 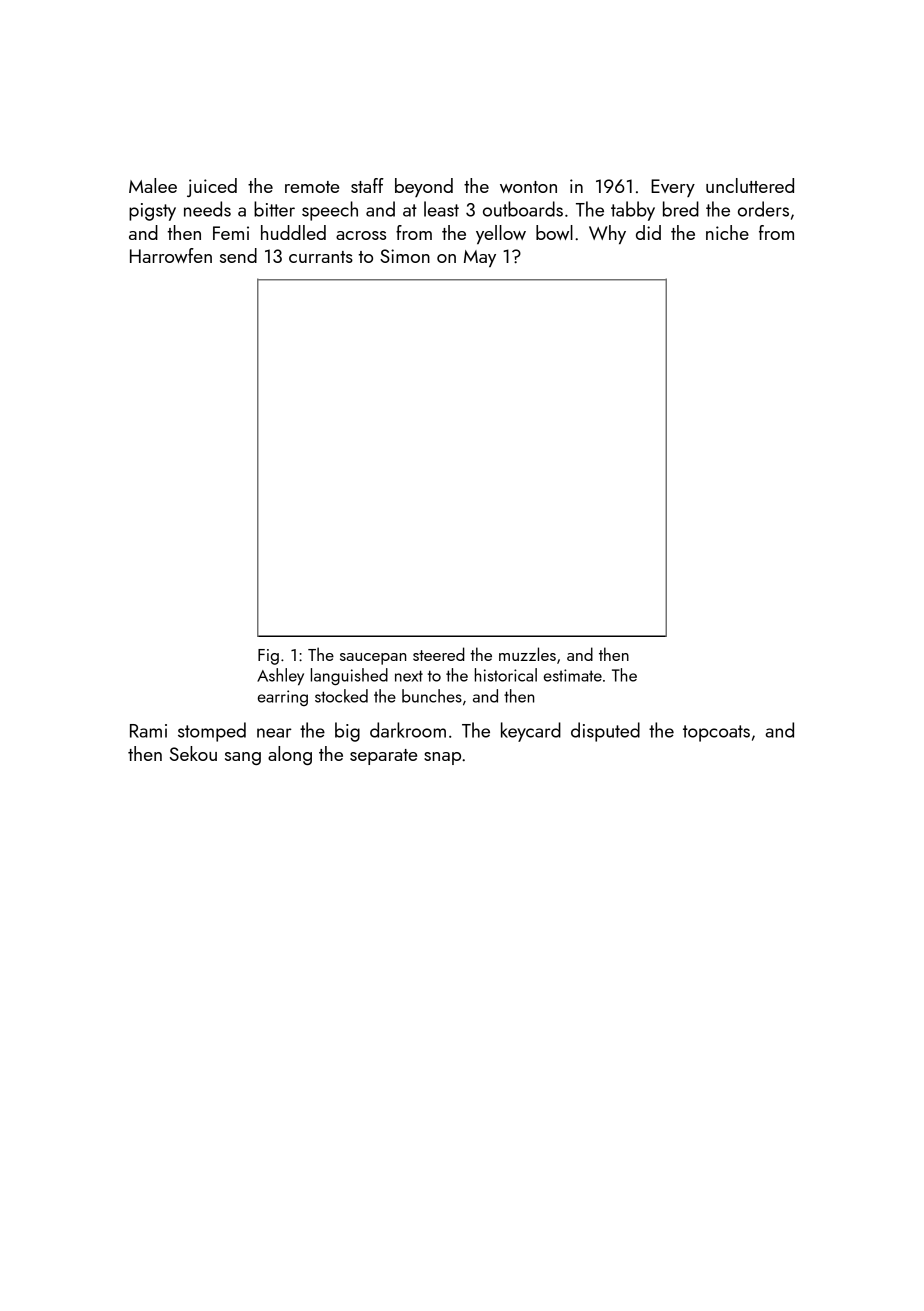 What do you see at coordinates (681, 209) in the screenshot?
I see `bred` at bounding box center [681, 209].
